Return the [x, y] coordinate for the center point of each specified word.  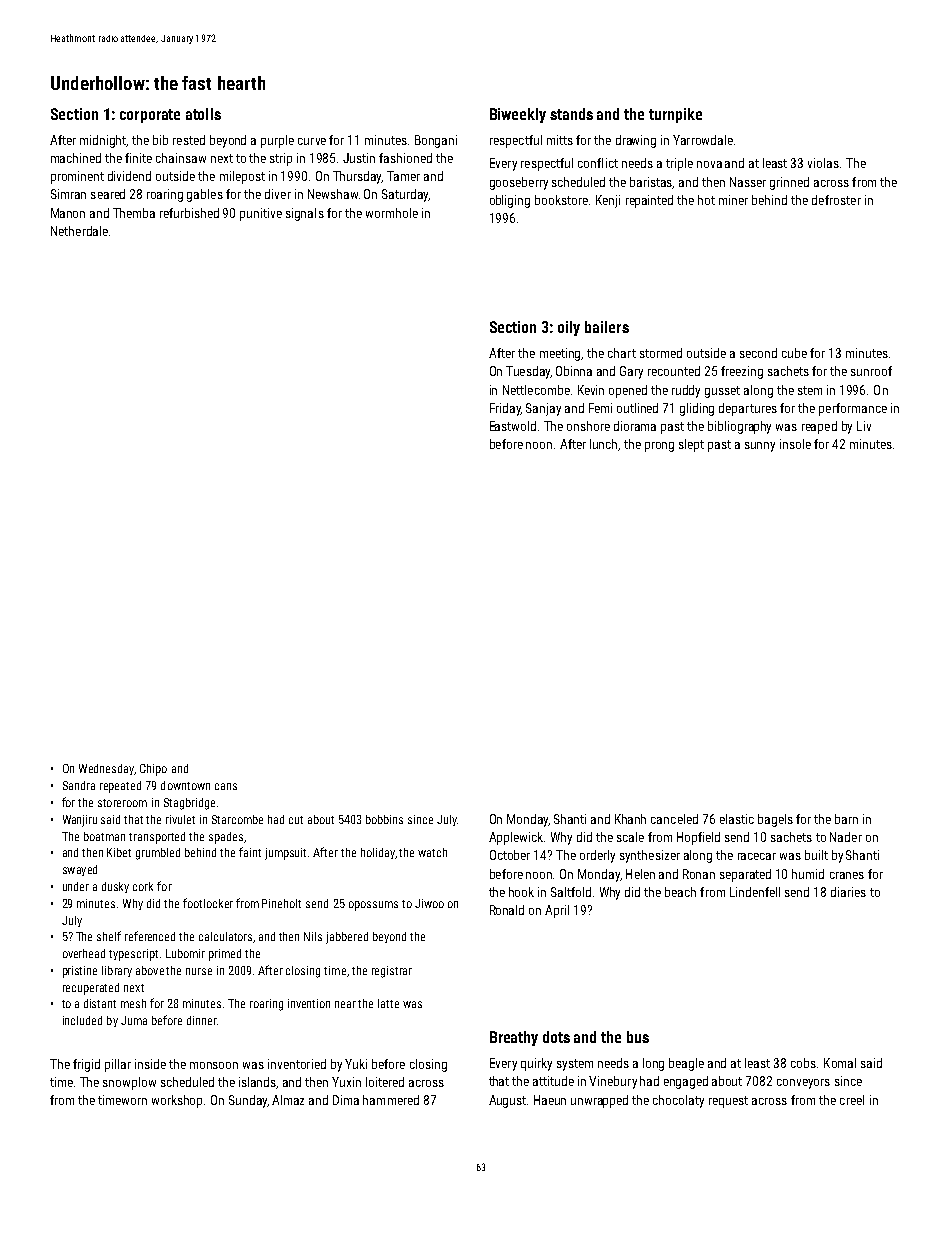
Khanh [630, 819]
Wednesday [106, 769]
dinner [202, 1020]
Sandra [79, 785]
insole [795, 444]
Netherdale [79, 231]
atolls [203, 114]
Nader [846, 837]
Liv [864, 426]
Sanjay [543, 409]
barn [846, 819]
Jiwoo [429, 903]
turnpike [675, 115]
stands [571, 114]
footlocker [208, 903]
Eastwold [513, 426]
